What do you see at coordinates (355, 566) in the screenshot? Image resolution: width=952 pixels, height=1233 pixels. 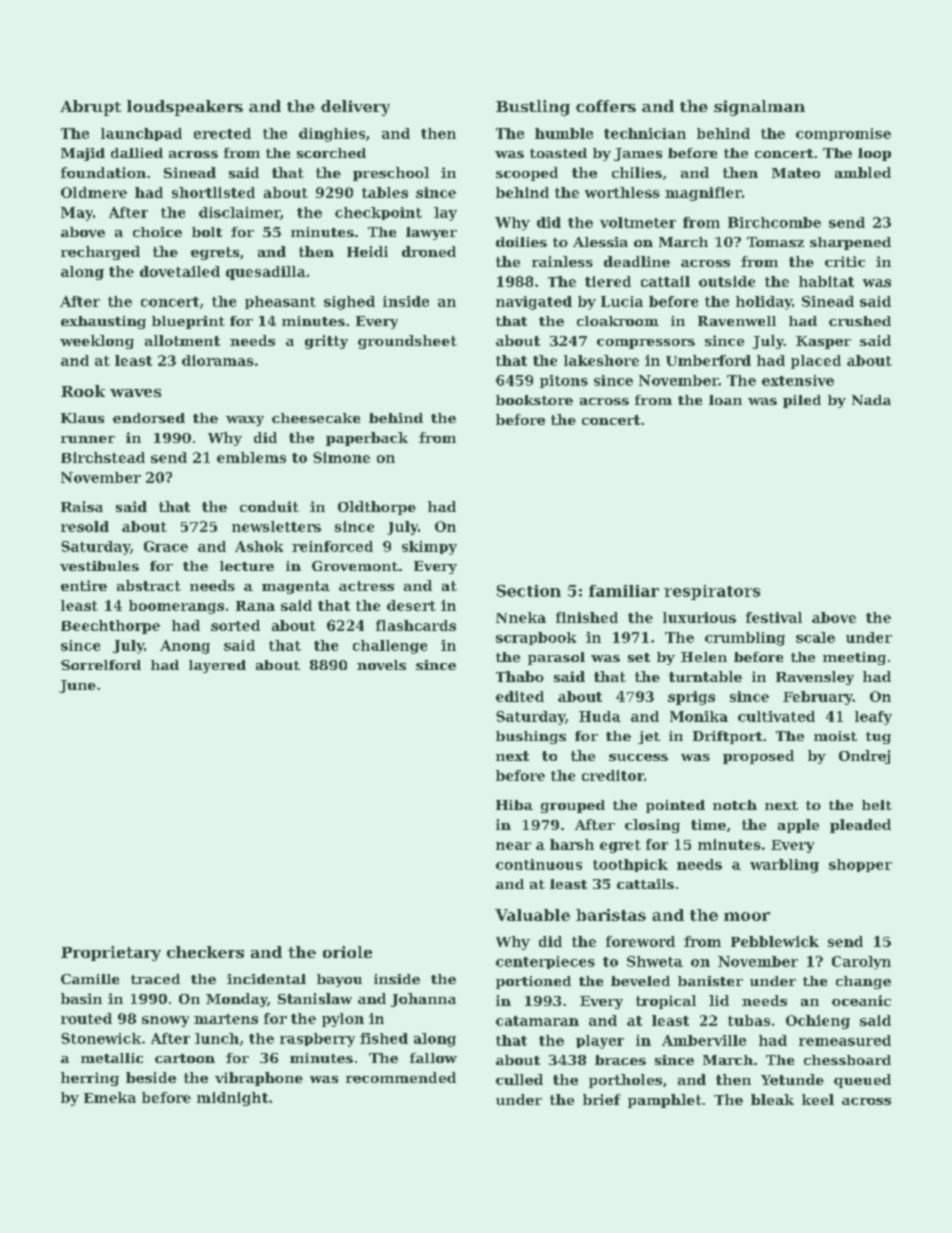 I see `Grovemont` at bounding box center [355, 566].
